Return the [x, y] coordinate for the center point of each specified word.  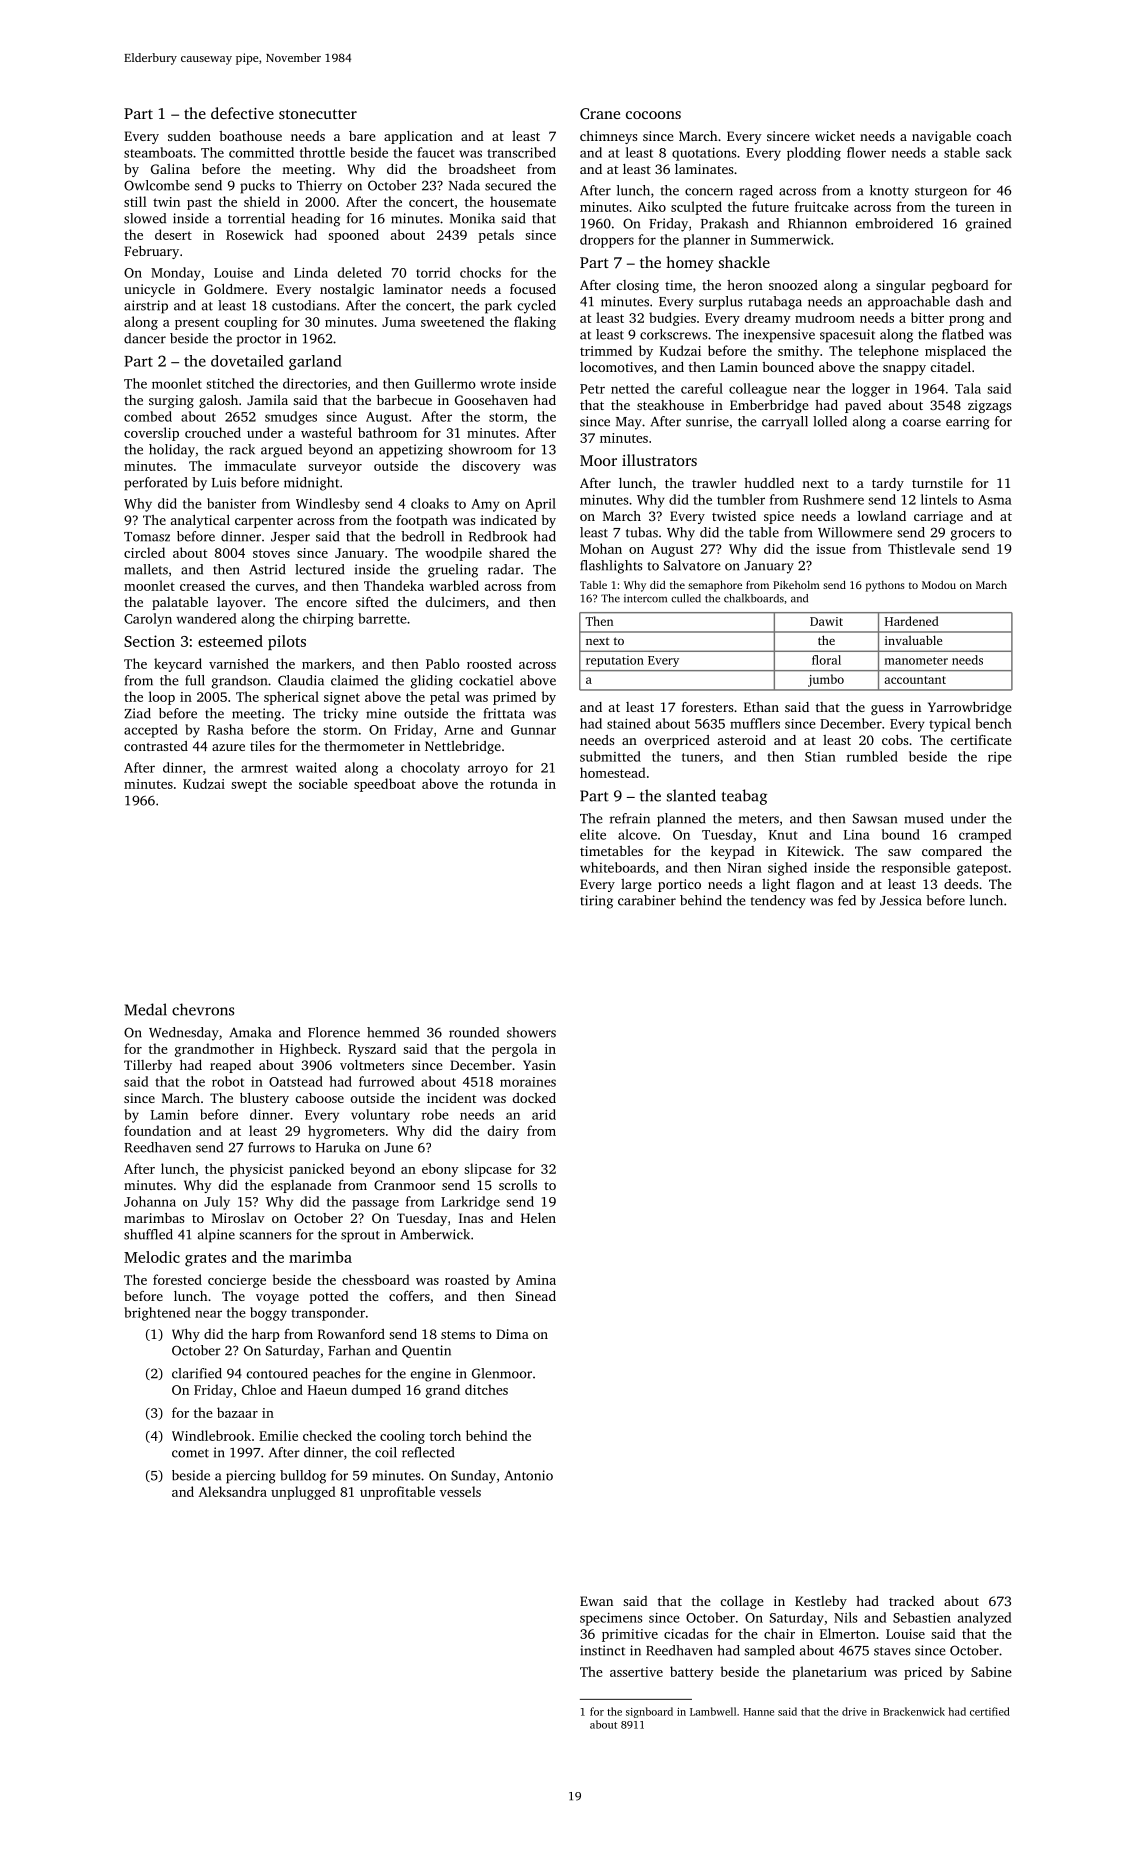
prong [966, 321]
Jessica [901, 900]
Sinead [536, 1296]
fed [847, 900]
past [199, 204]
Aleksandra [232, 1491]
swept [249, 786]
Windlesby [328, 505]
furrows [271, 1147]
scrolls [518, 1185]
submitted [610, 756]
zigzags [989, 406]
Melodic [152, 1257]
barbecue [404, 400]
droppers [607, 241]
